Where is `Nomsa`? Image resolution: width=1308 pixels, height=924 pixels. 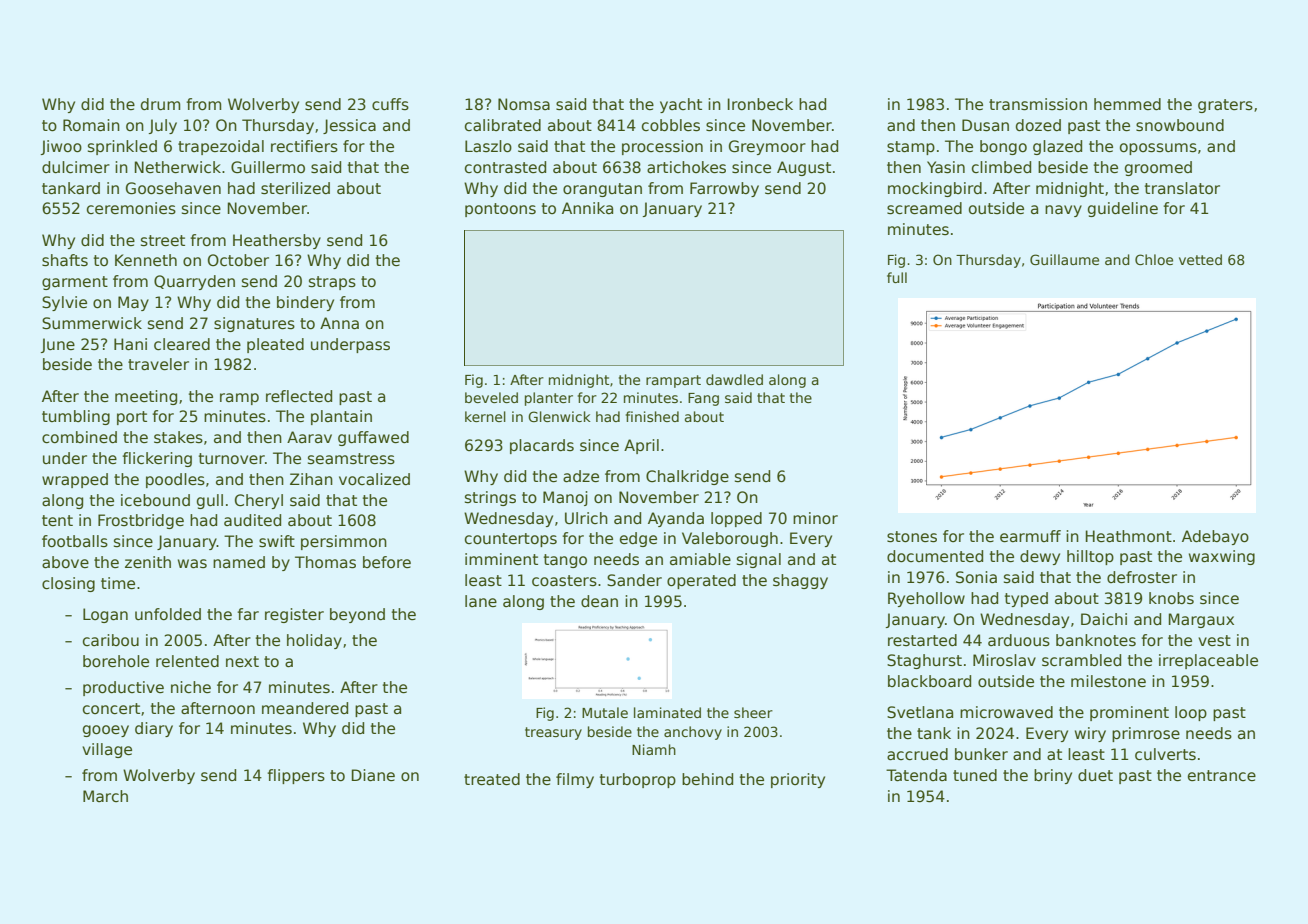 Nomsa is located at coordinates (524, 104).
